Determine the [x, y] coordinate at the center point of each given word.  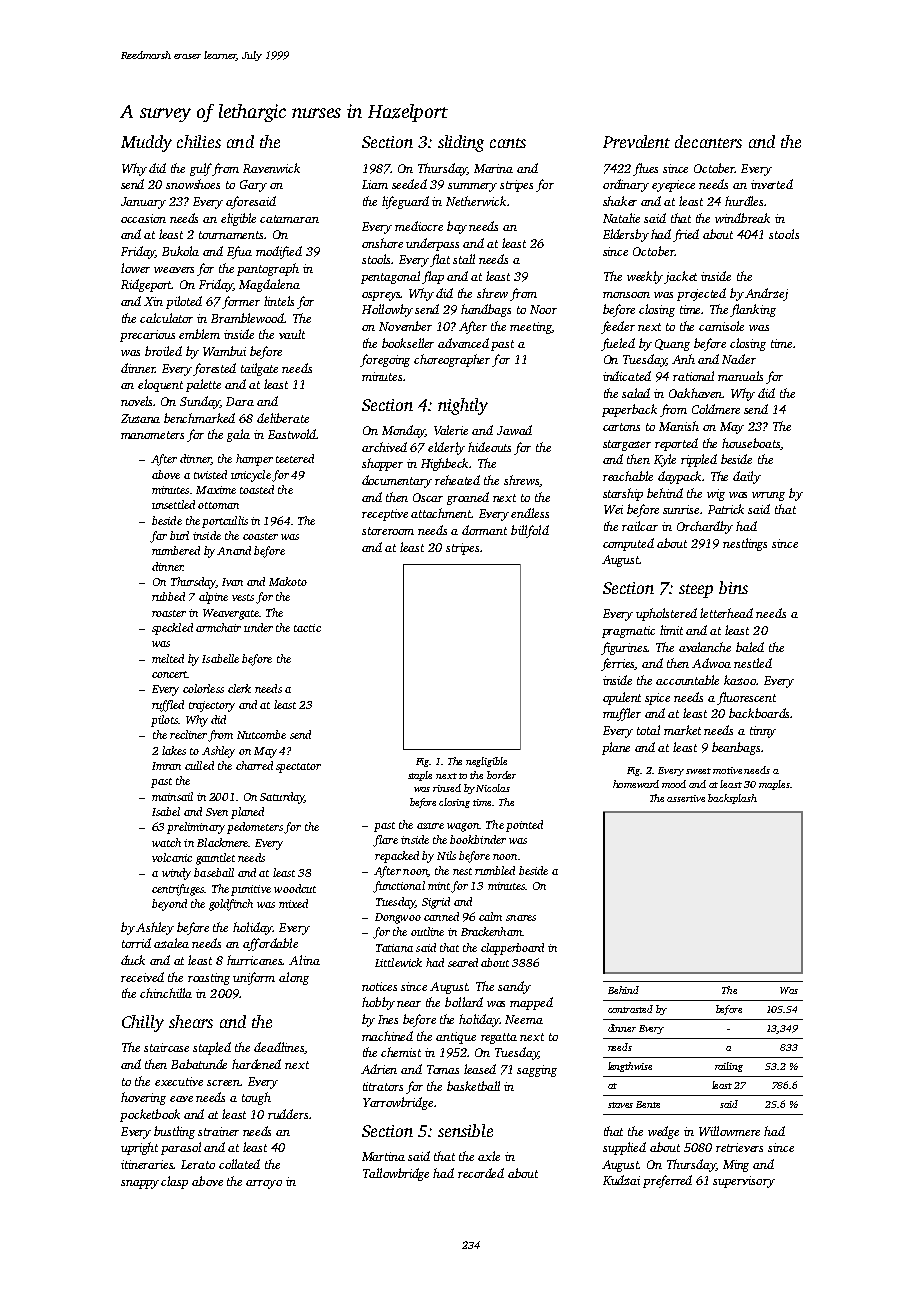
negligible [486, 762]
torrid [136, 943]
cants [508, 143]
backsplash [732, 799]
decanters [708, 141]
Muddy [146, 143]
